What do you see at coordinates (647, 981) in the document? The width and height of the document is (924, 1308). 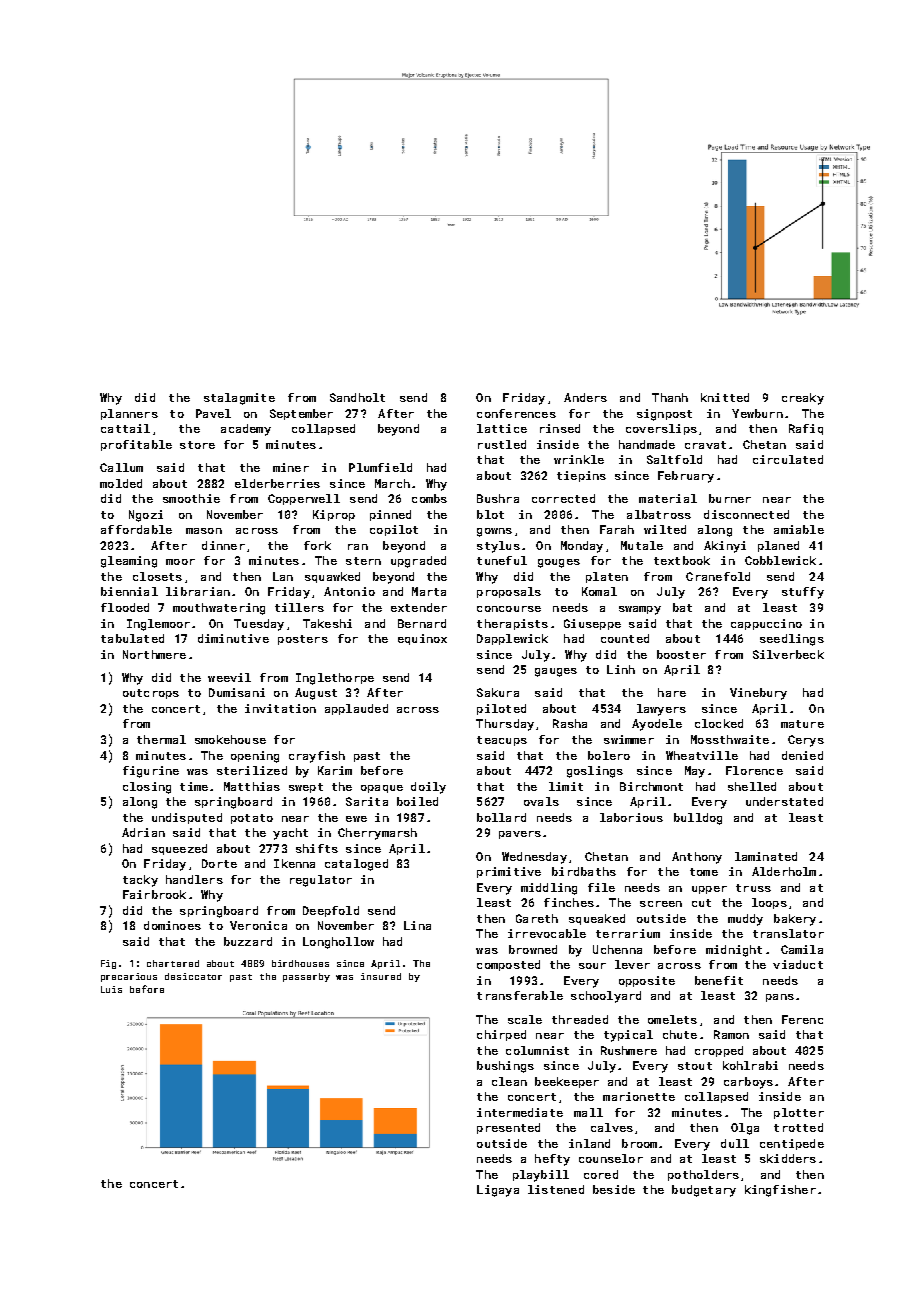 I see `opposite` at bounding box center [647, 981].
